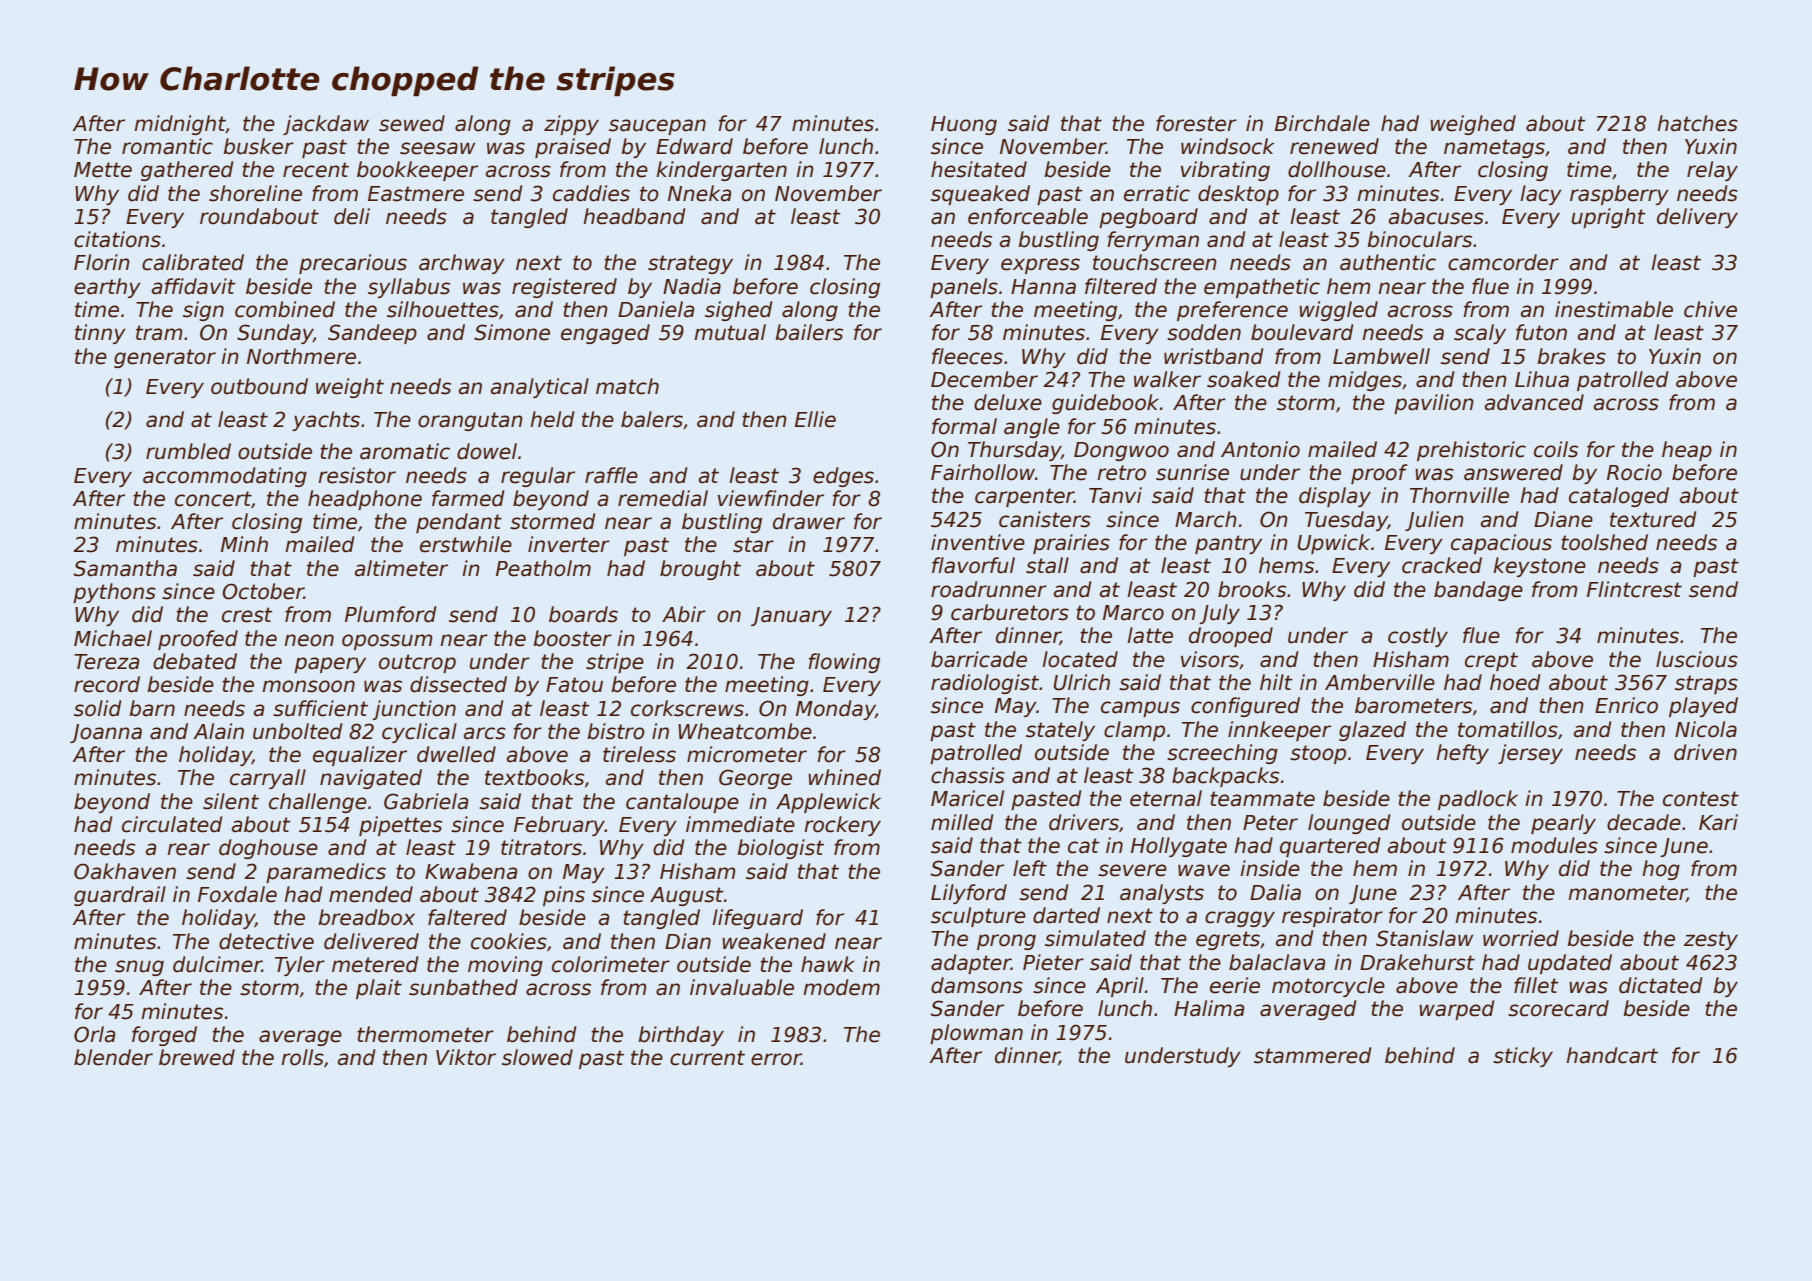 This document has width=1812, height=1281. I want to click on wiggled, so click(1338, 311).
